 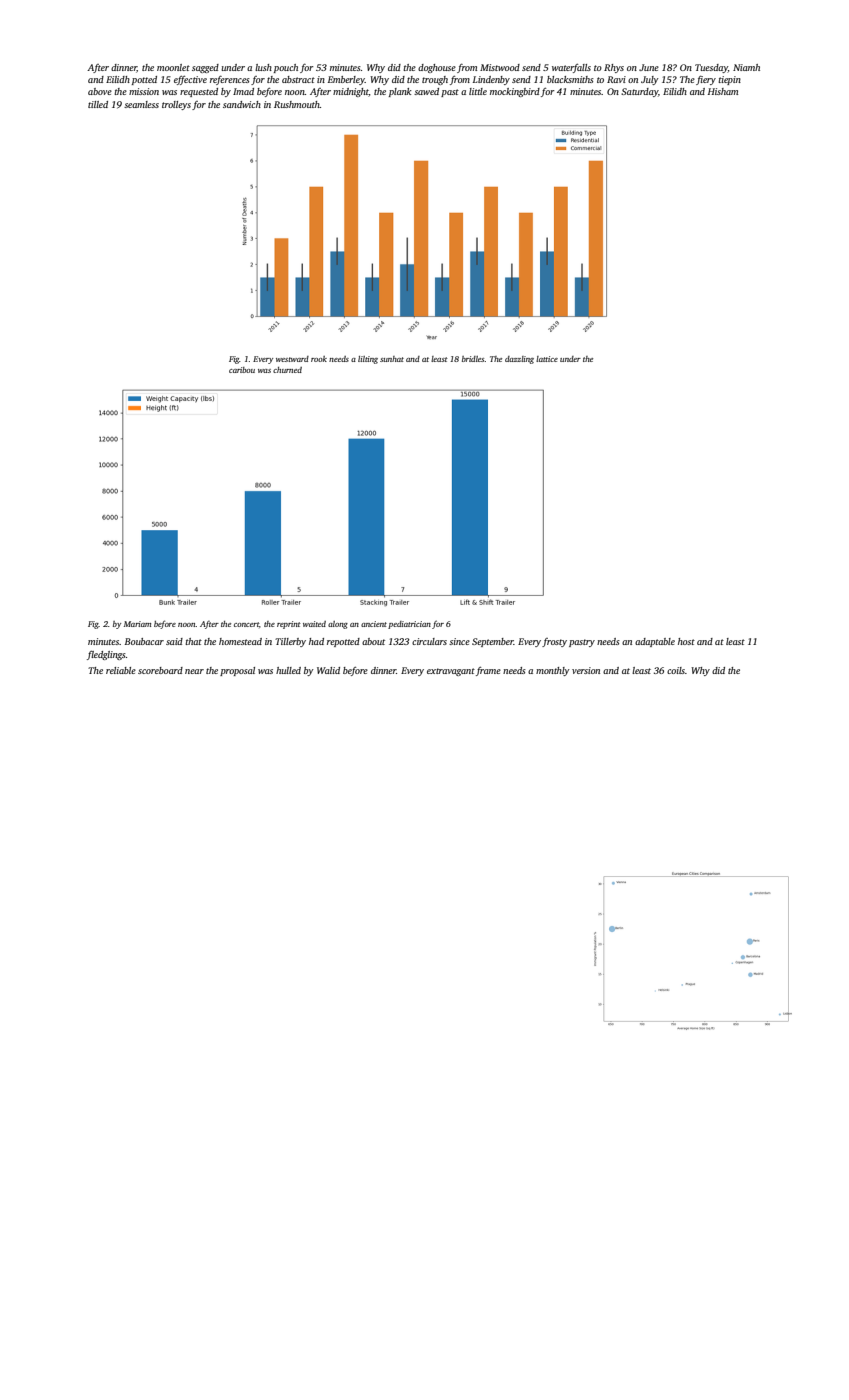 What do you see at coordinates (121, 670) in the screenshot?
I see `reliable` at bounding box center [121, 670].
